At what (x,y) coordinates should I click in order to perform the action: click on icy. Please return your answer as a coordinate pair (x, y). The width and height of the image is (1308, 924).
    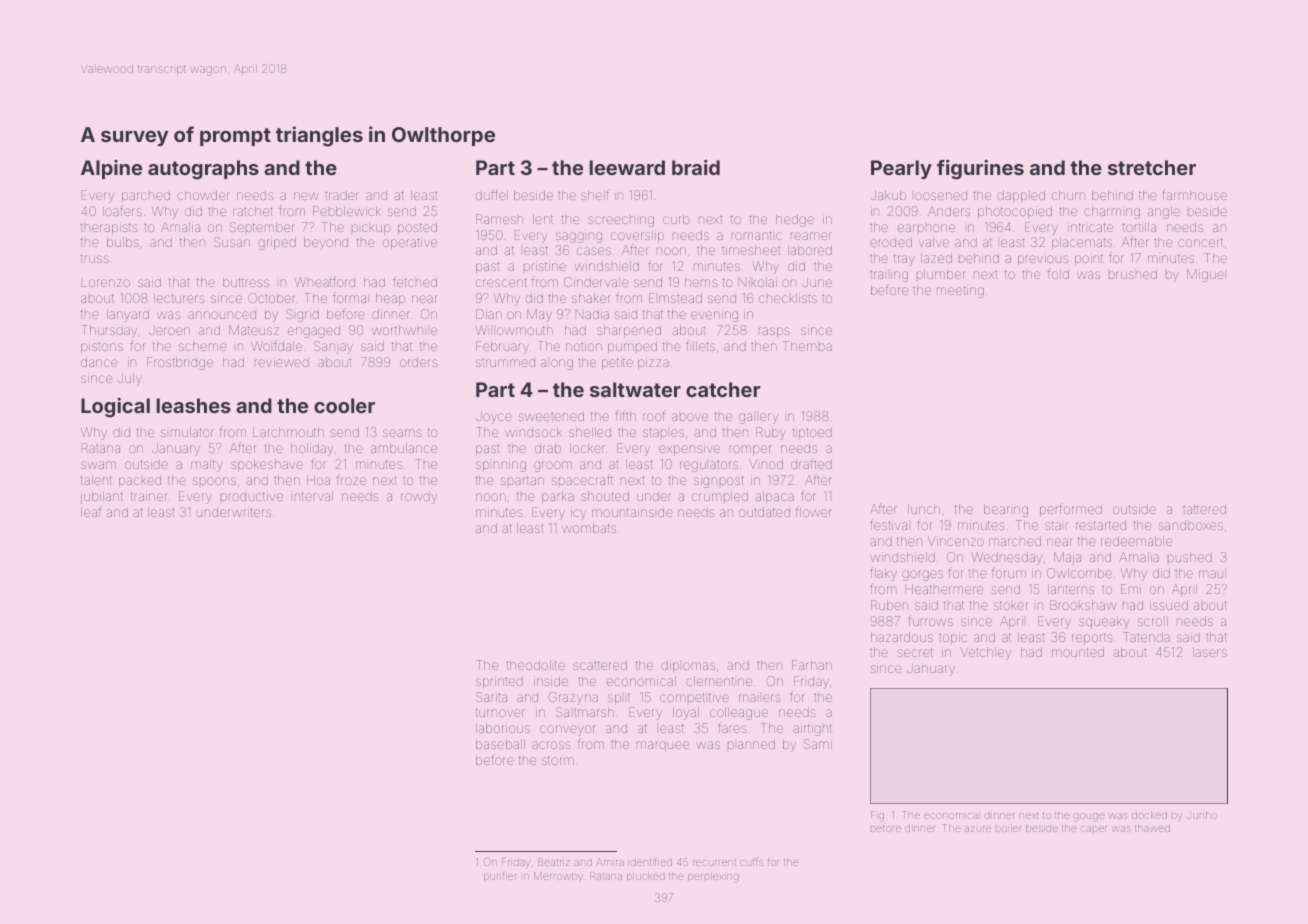
    Looking at the image, I should click on (578, 513).
